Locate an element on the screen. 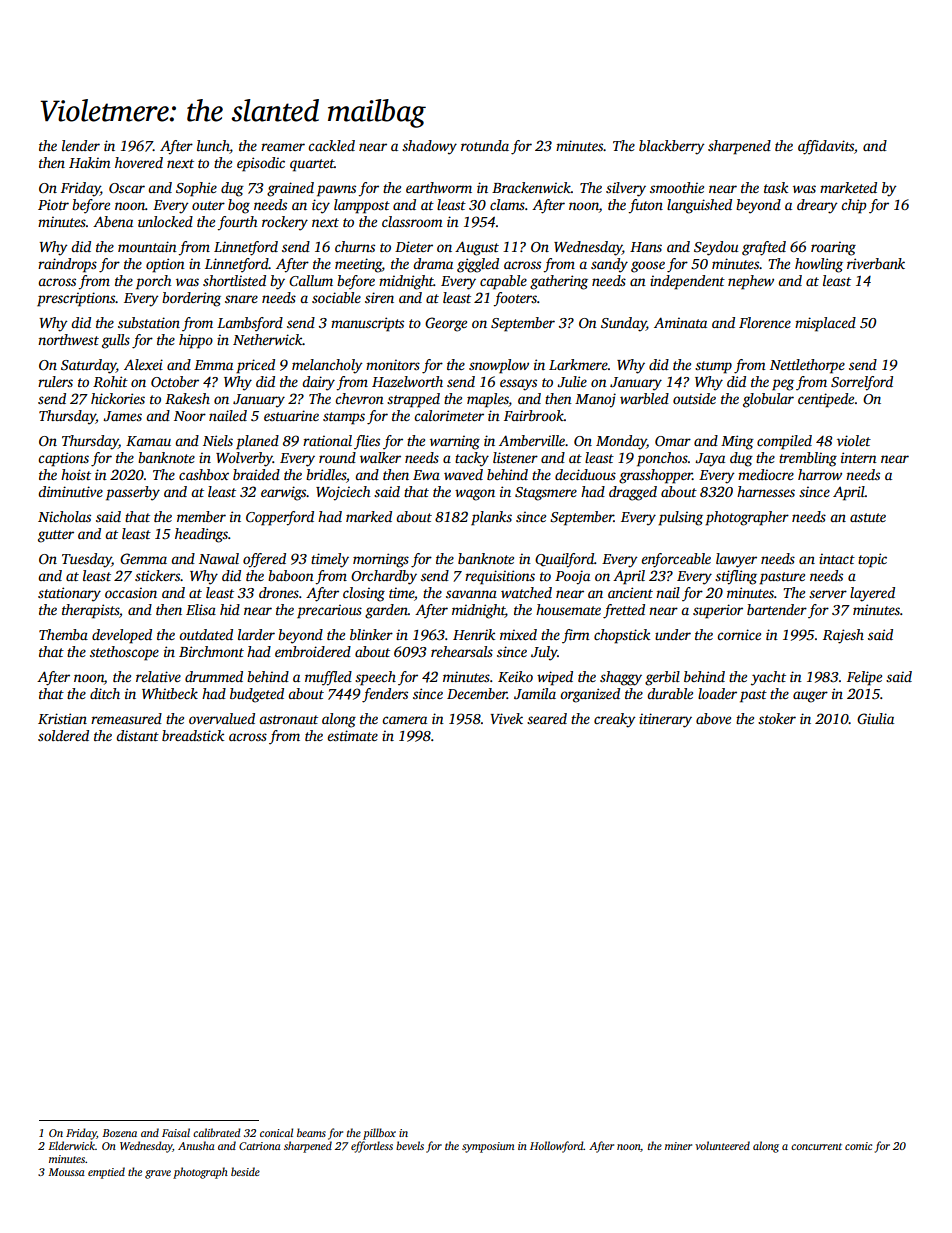 The image size is (952, 1233). raindrops is located at coordinates (67, 265).
